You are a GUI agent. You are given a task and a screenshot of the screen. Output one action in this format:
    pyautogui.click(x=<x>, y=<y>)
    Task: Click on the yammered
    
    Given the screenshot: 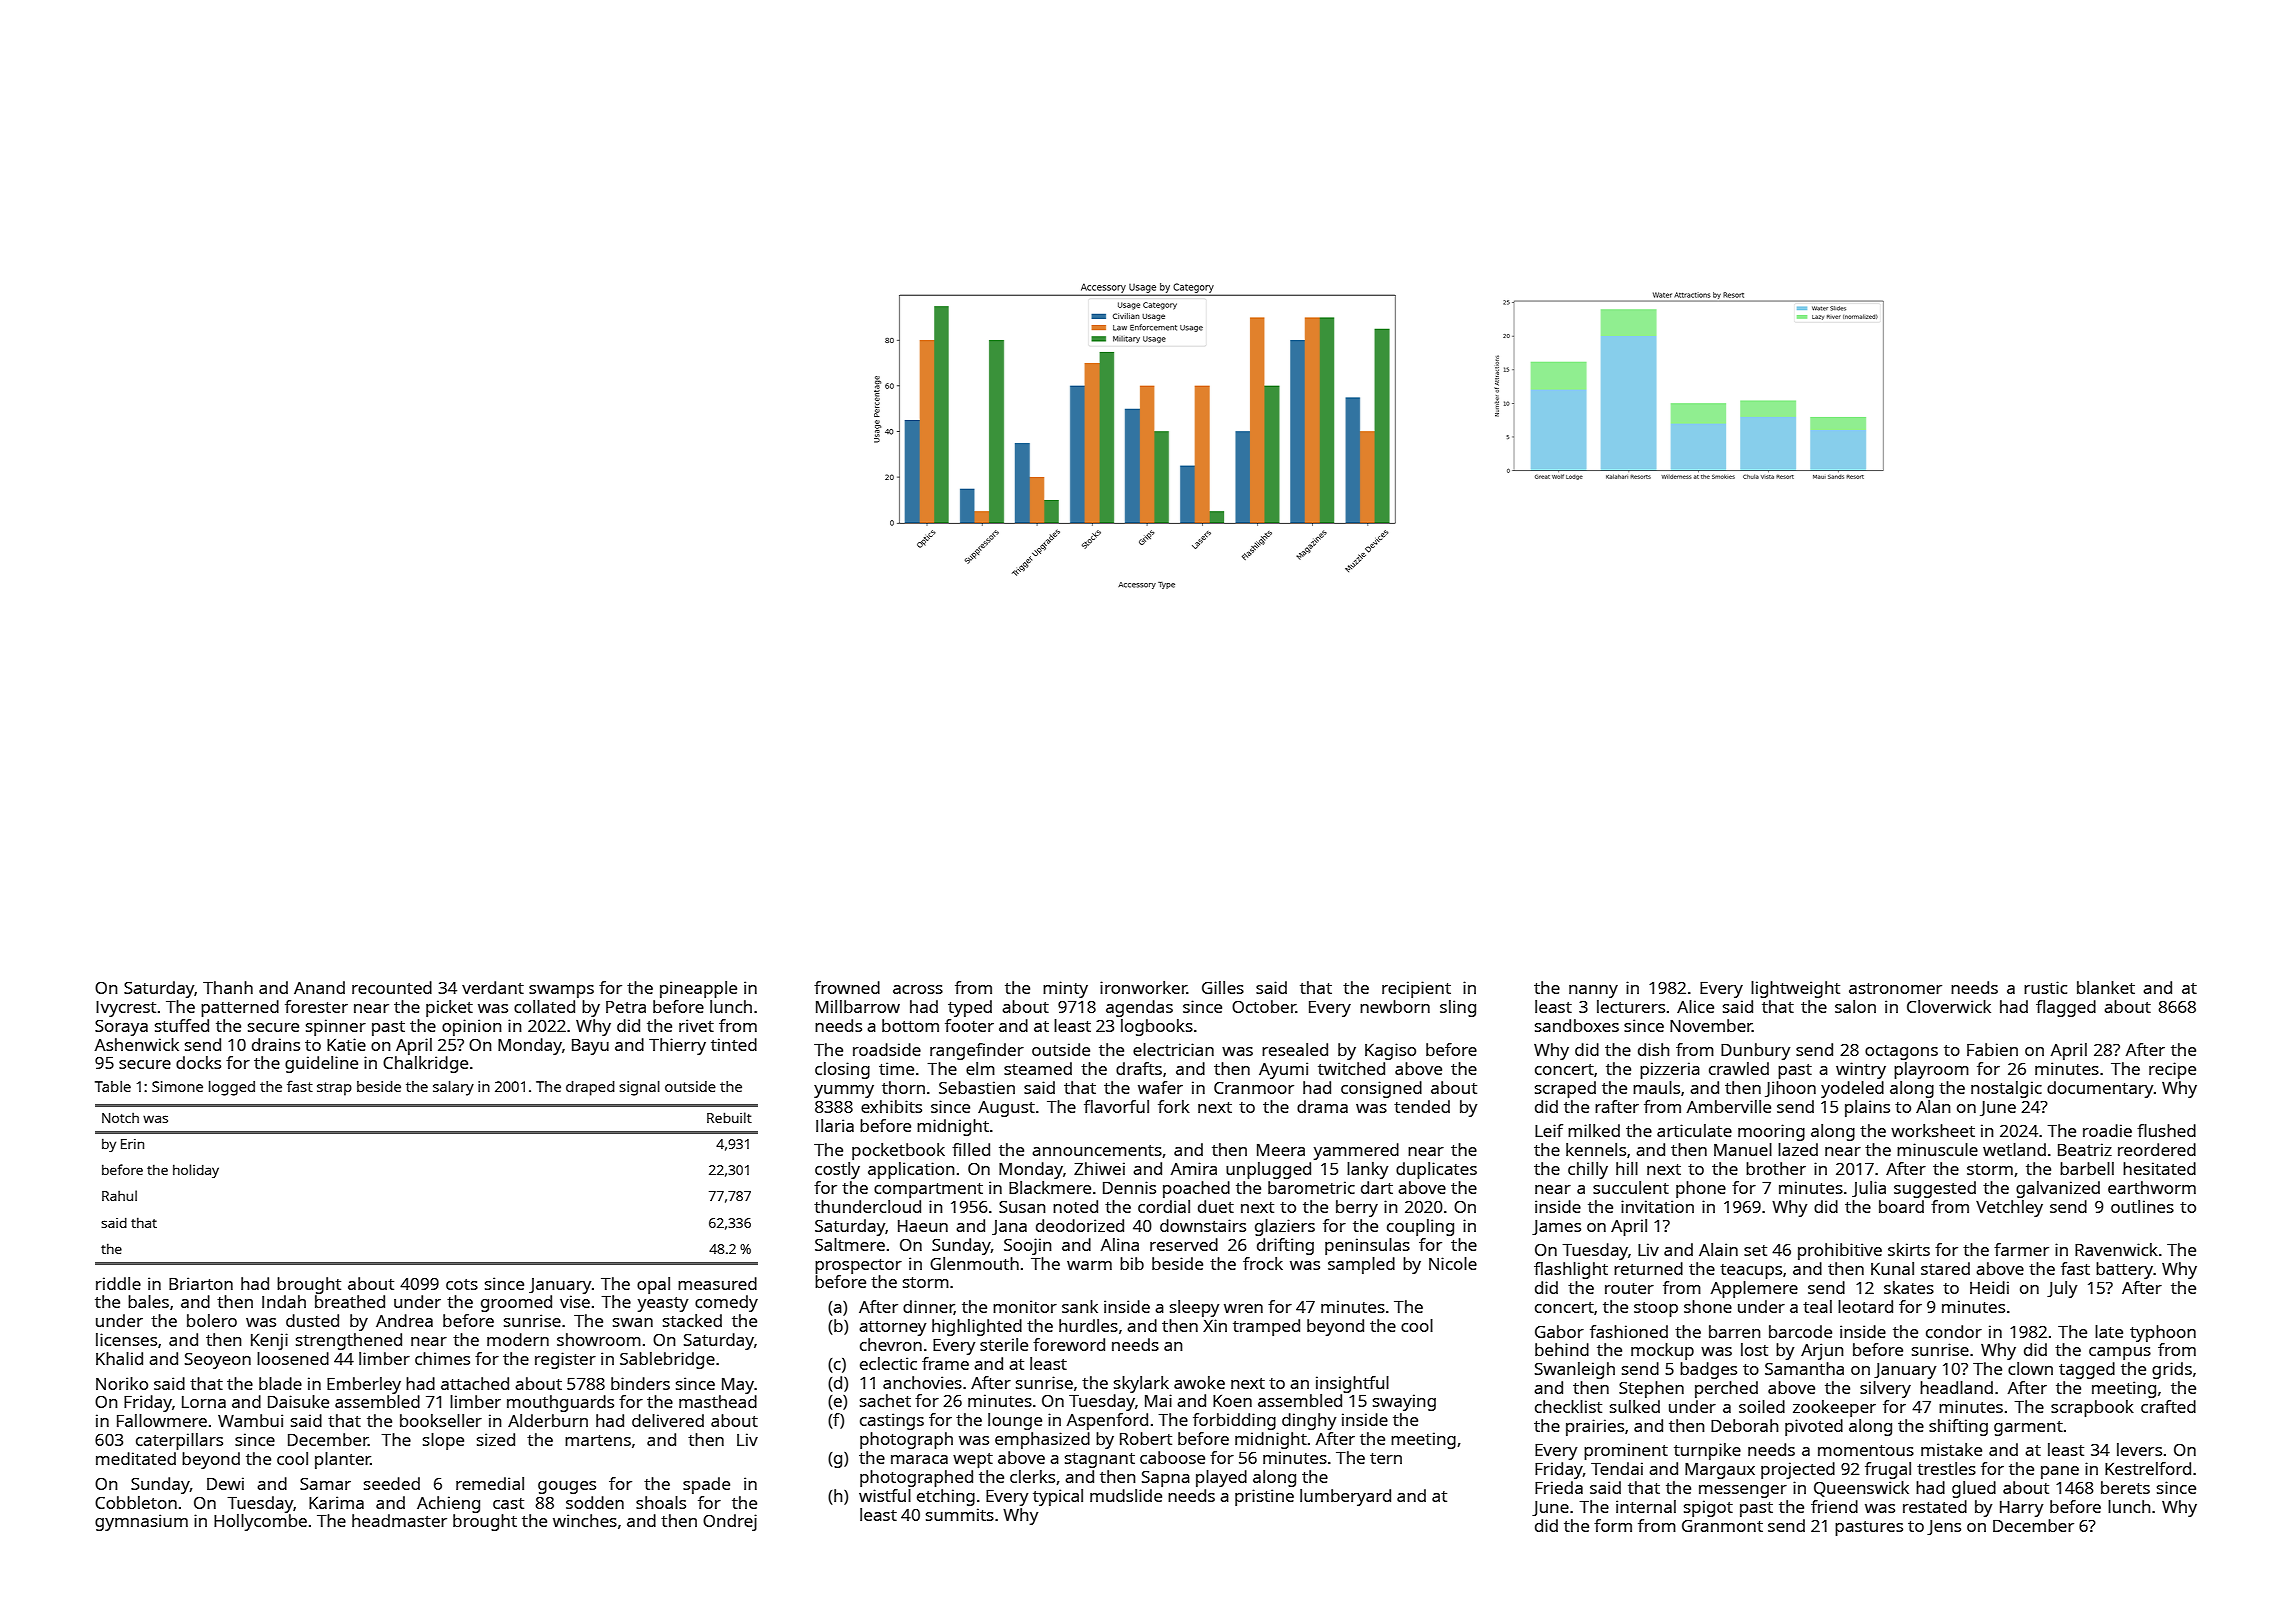 What is the action you would take?
    pyautogui.click(x=1356, y=1151)
